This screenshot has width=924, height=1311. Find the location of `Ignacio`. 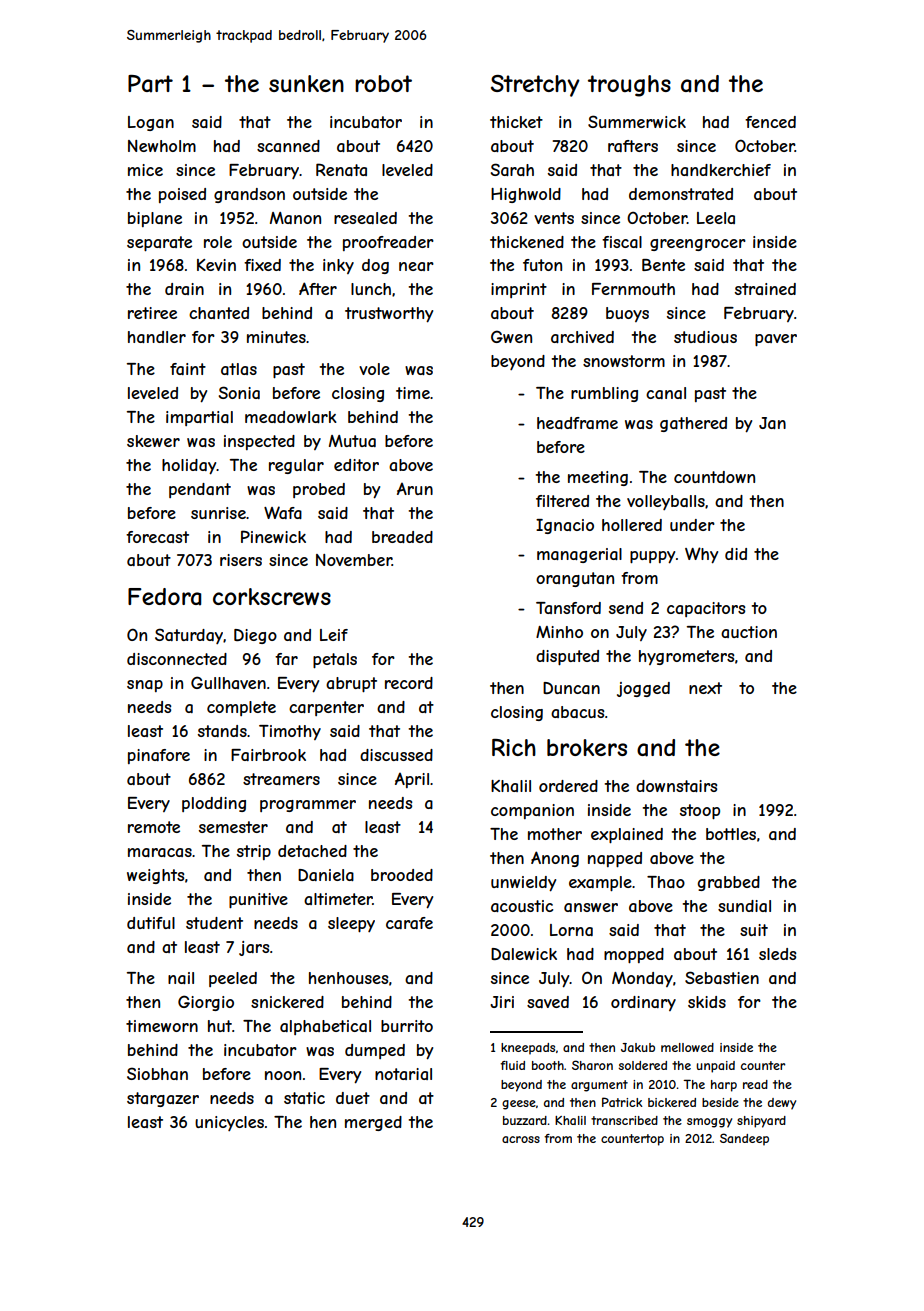

Ignacio is located at coordinates (565, 526).
